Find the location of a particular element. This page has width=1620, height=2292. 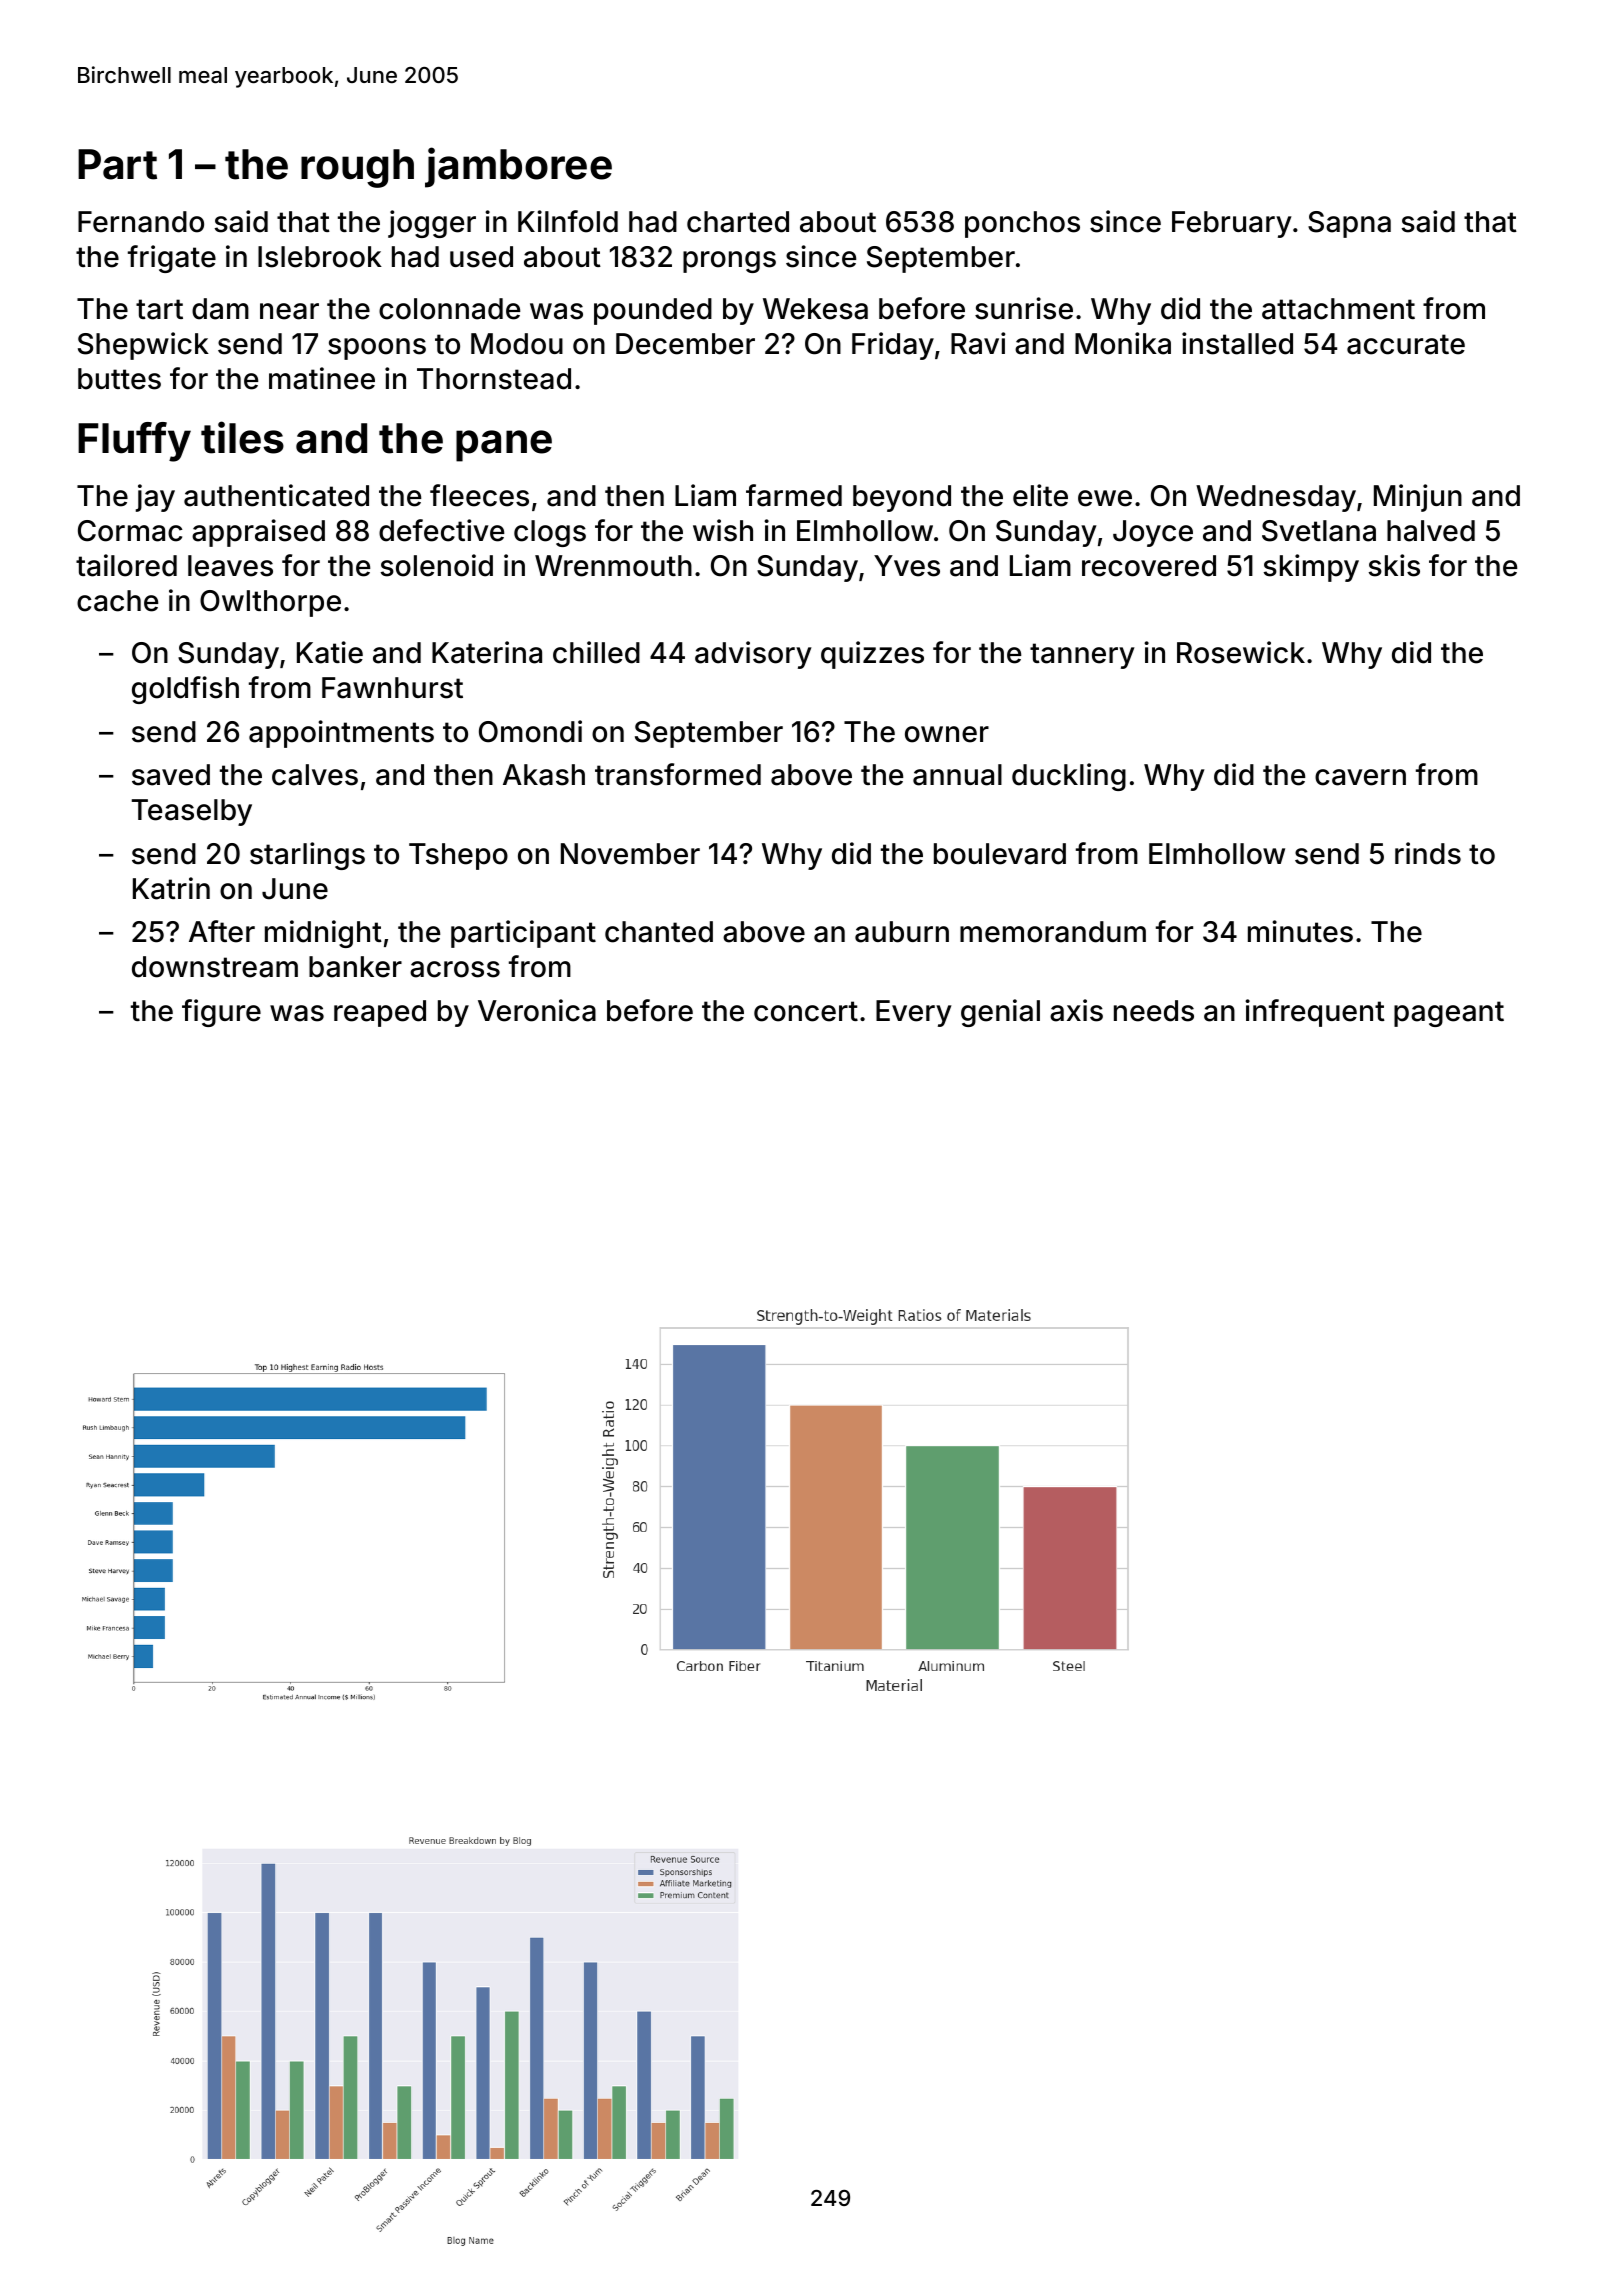

attachment is located at coordinates (1338, 309).
